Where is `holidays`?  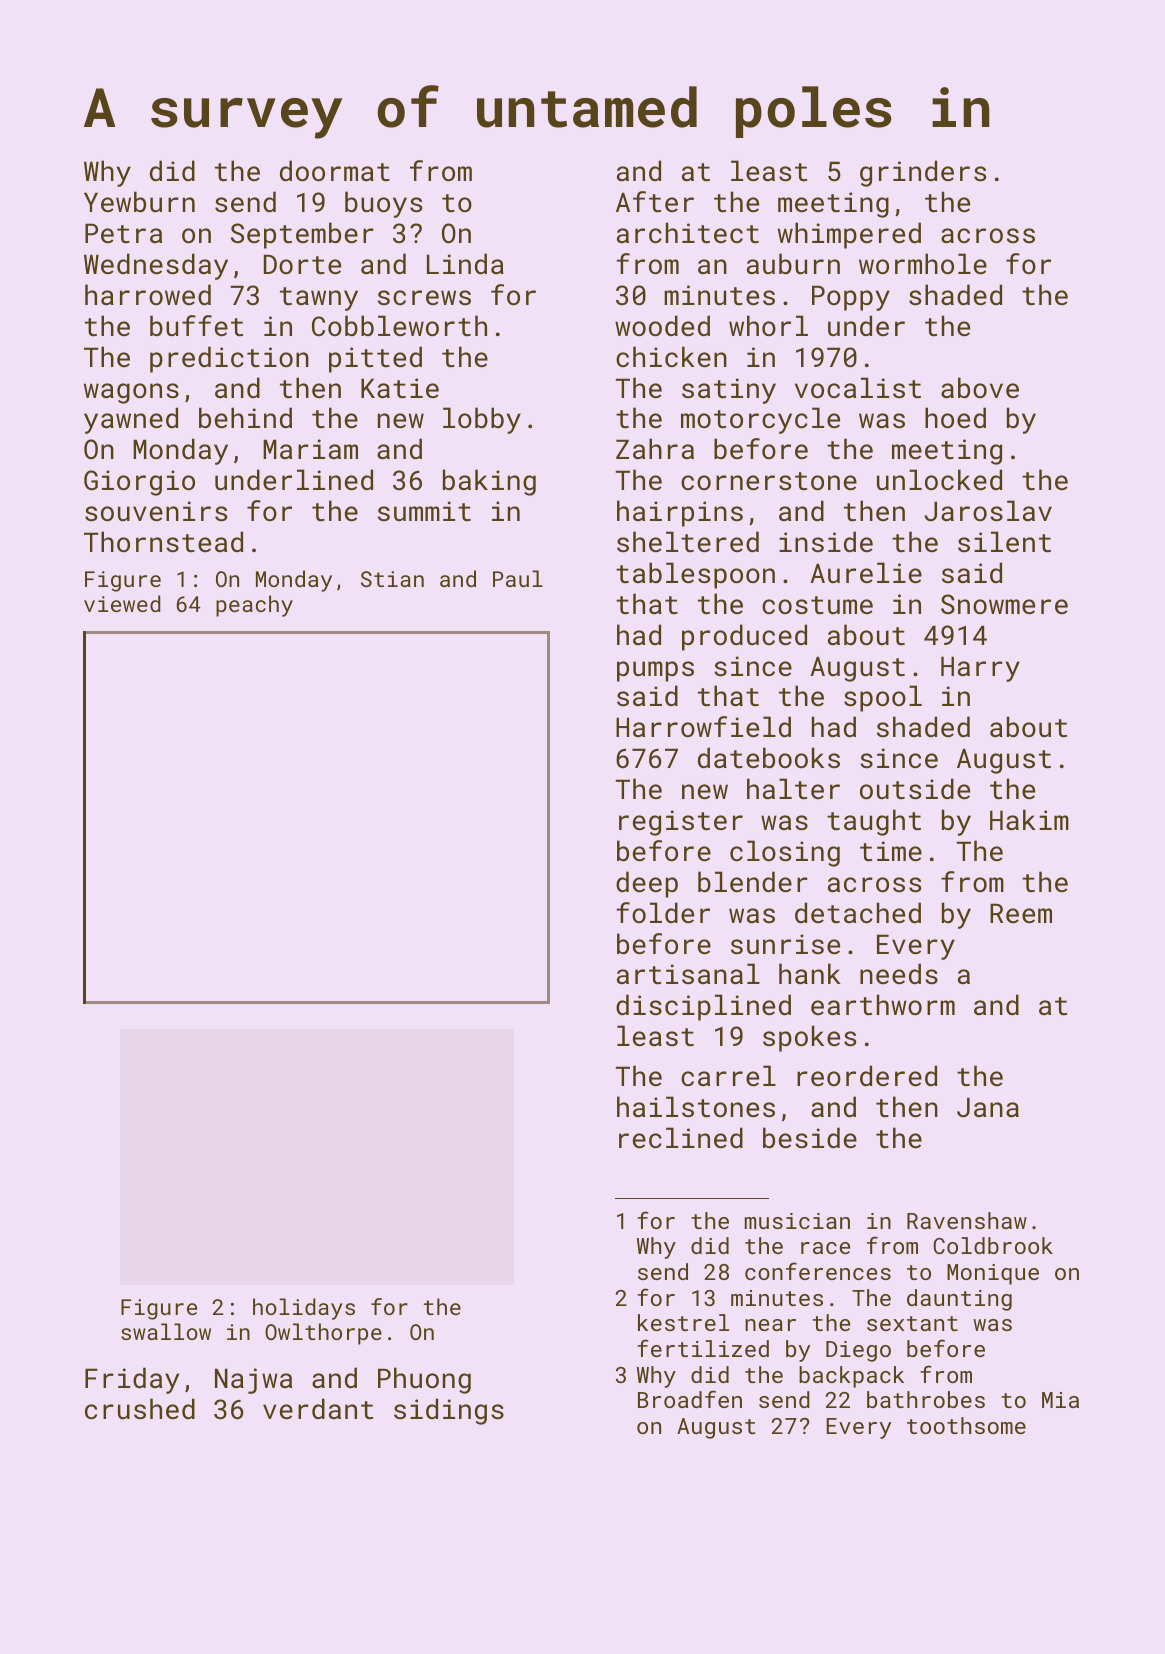
holidays is located at coordinates (304, 1309).
